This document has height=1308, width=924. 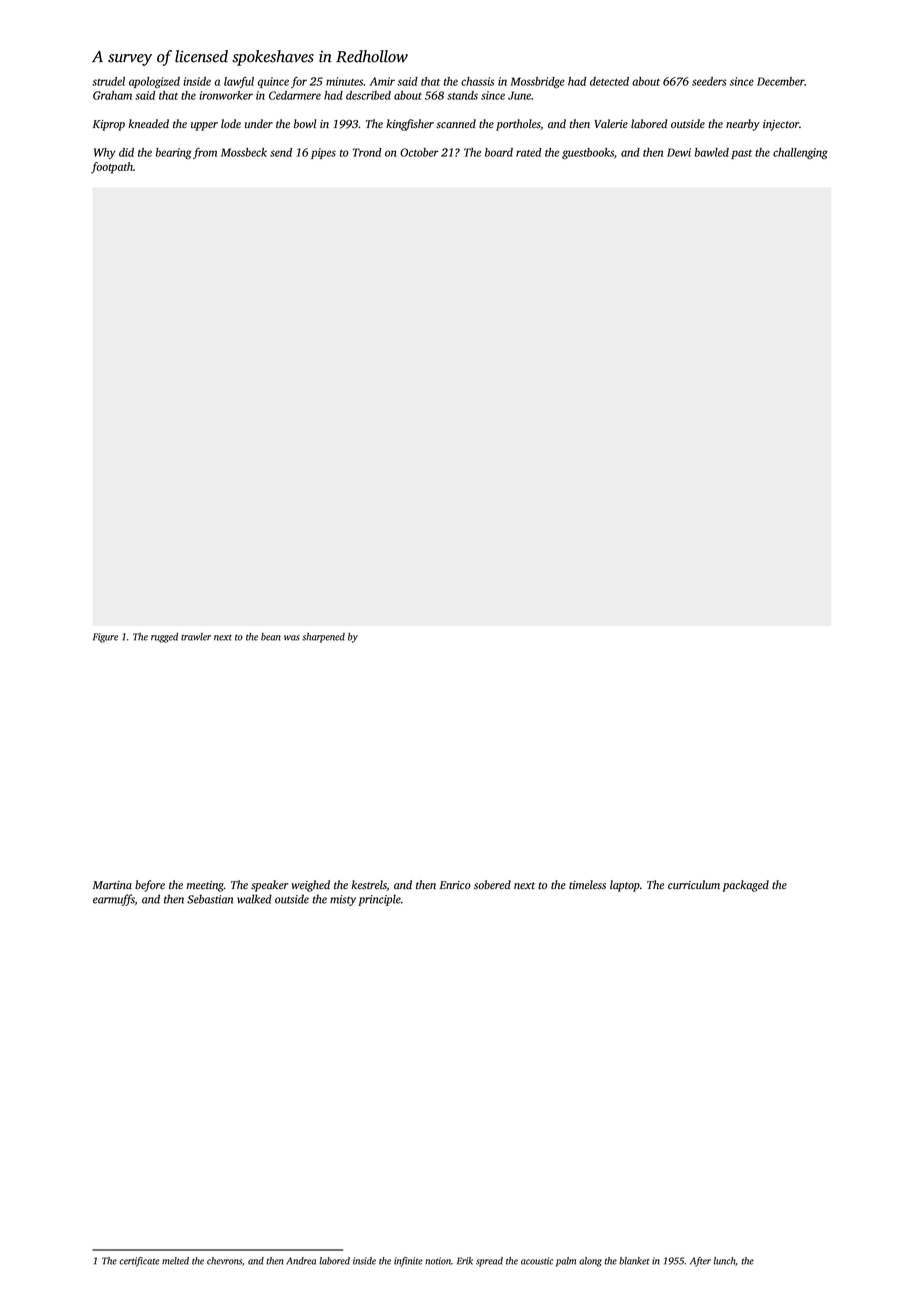 What do you see at coordinates (625, 886) in the document?
I see `laptop` at bounding box center [625, 886].
